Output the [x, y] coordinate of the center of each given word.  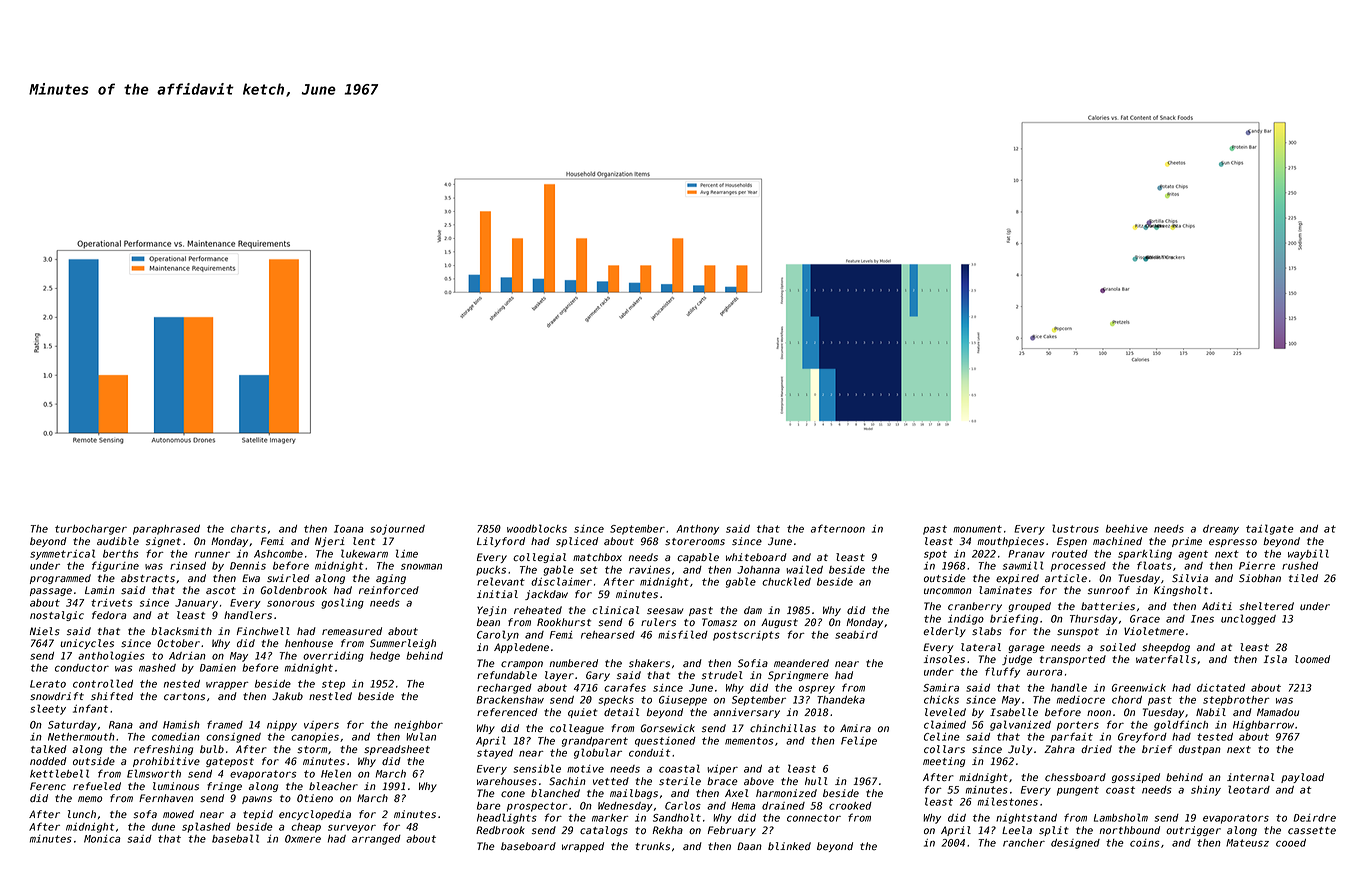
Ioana [349, 529]
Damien [218, 668]
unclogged [1248, 619]
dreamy [1221, 530]
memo [90, 799]
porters [1078, 726]
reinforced [389, 590]
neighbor [418, 726]
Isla [1275, 659]
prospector [537, 807]
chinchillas [783, 728]
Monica [102, 839]
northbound [1130, 830]
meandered [801, 663]
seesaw [665, 611]
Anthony [698, 530]
